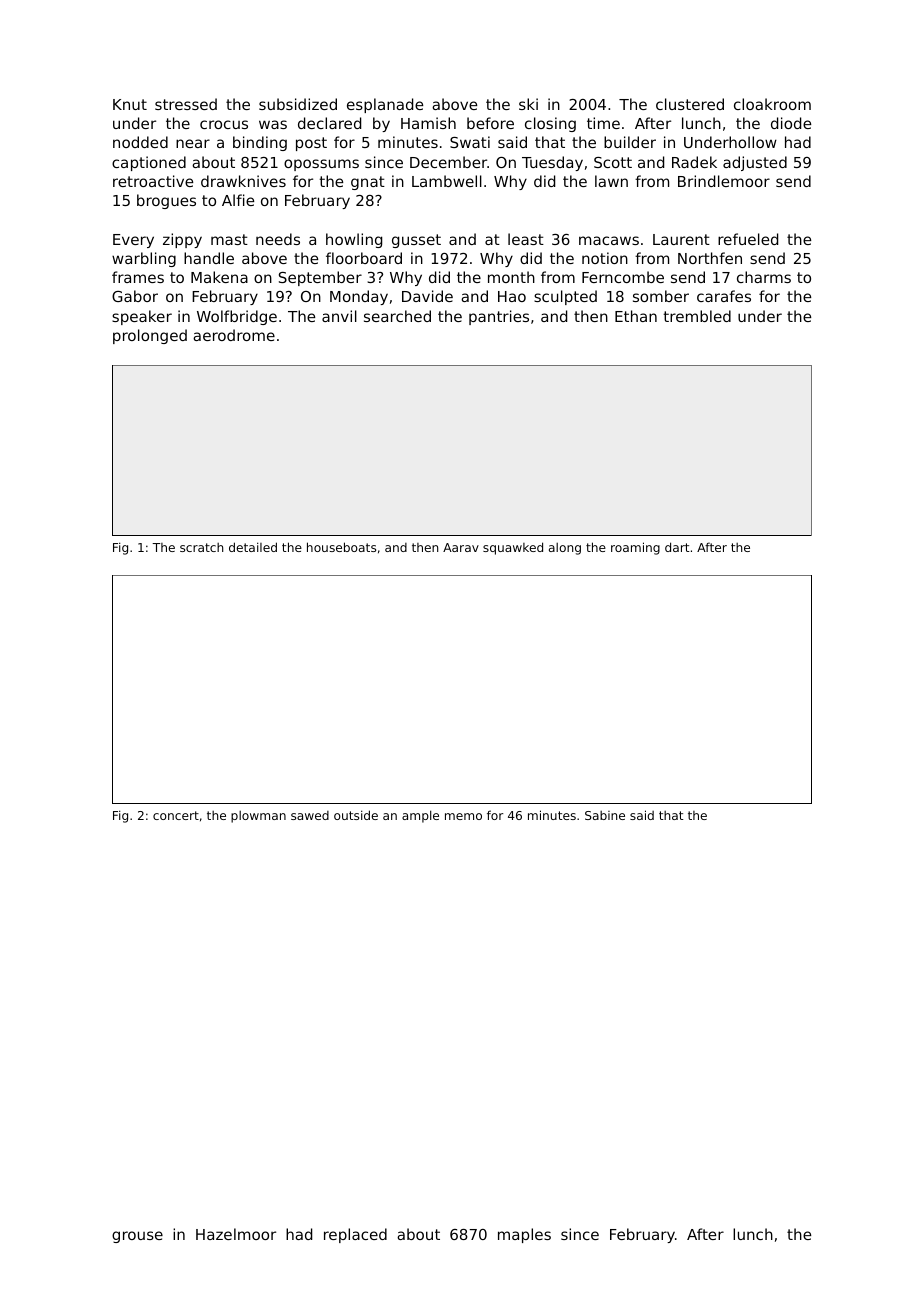 This image has height=1308, width=924. Describe the element at coordinates (298, 104) in the image. I see `subsidized` at that location.
